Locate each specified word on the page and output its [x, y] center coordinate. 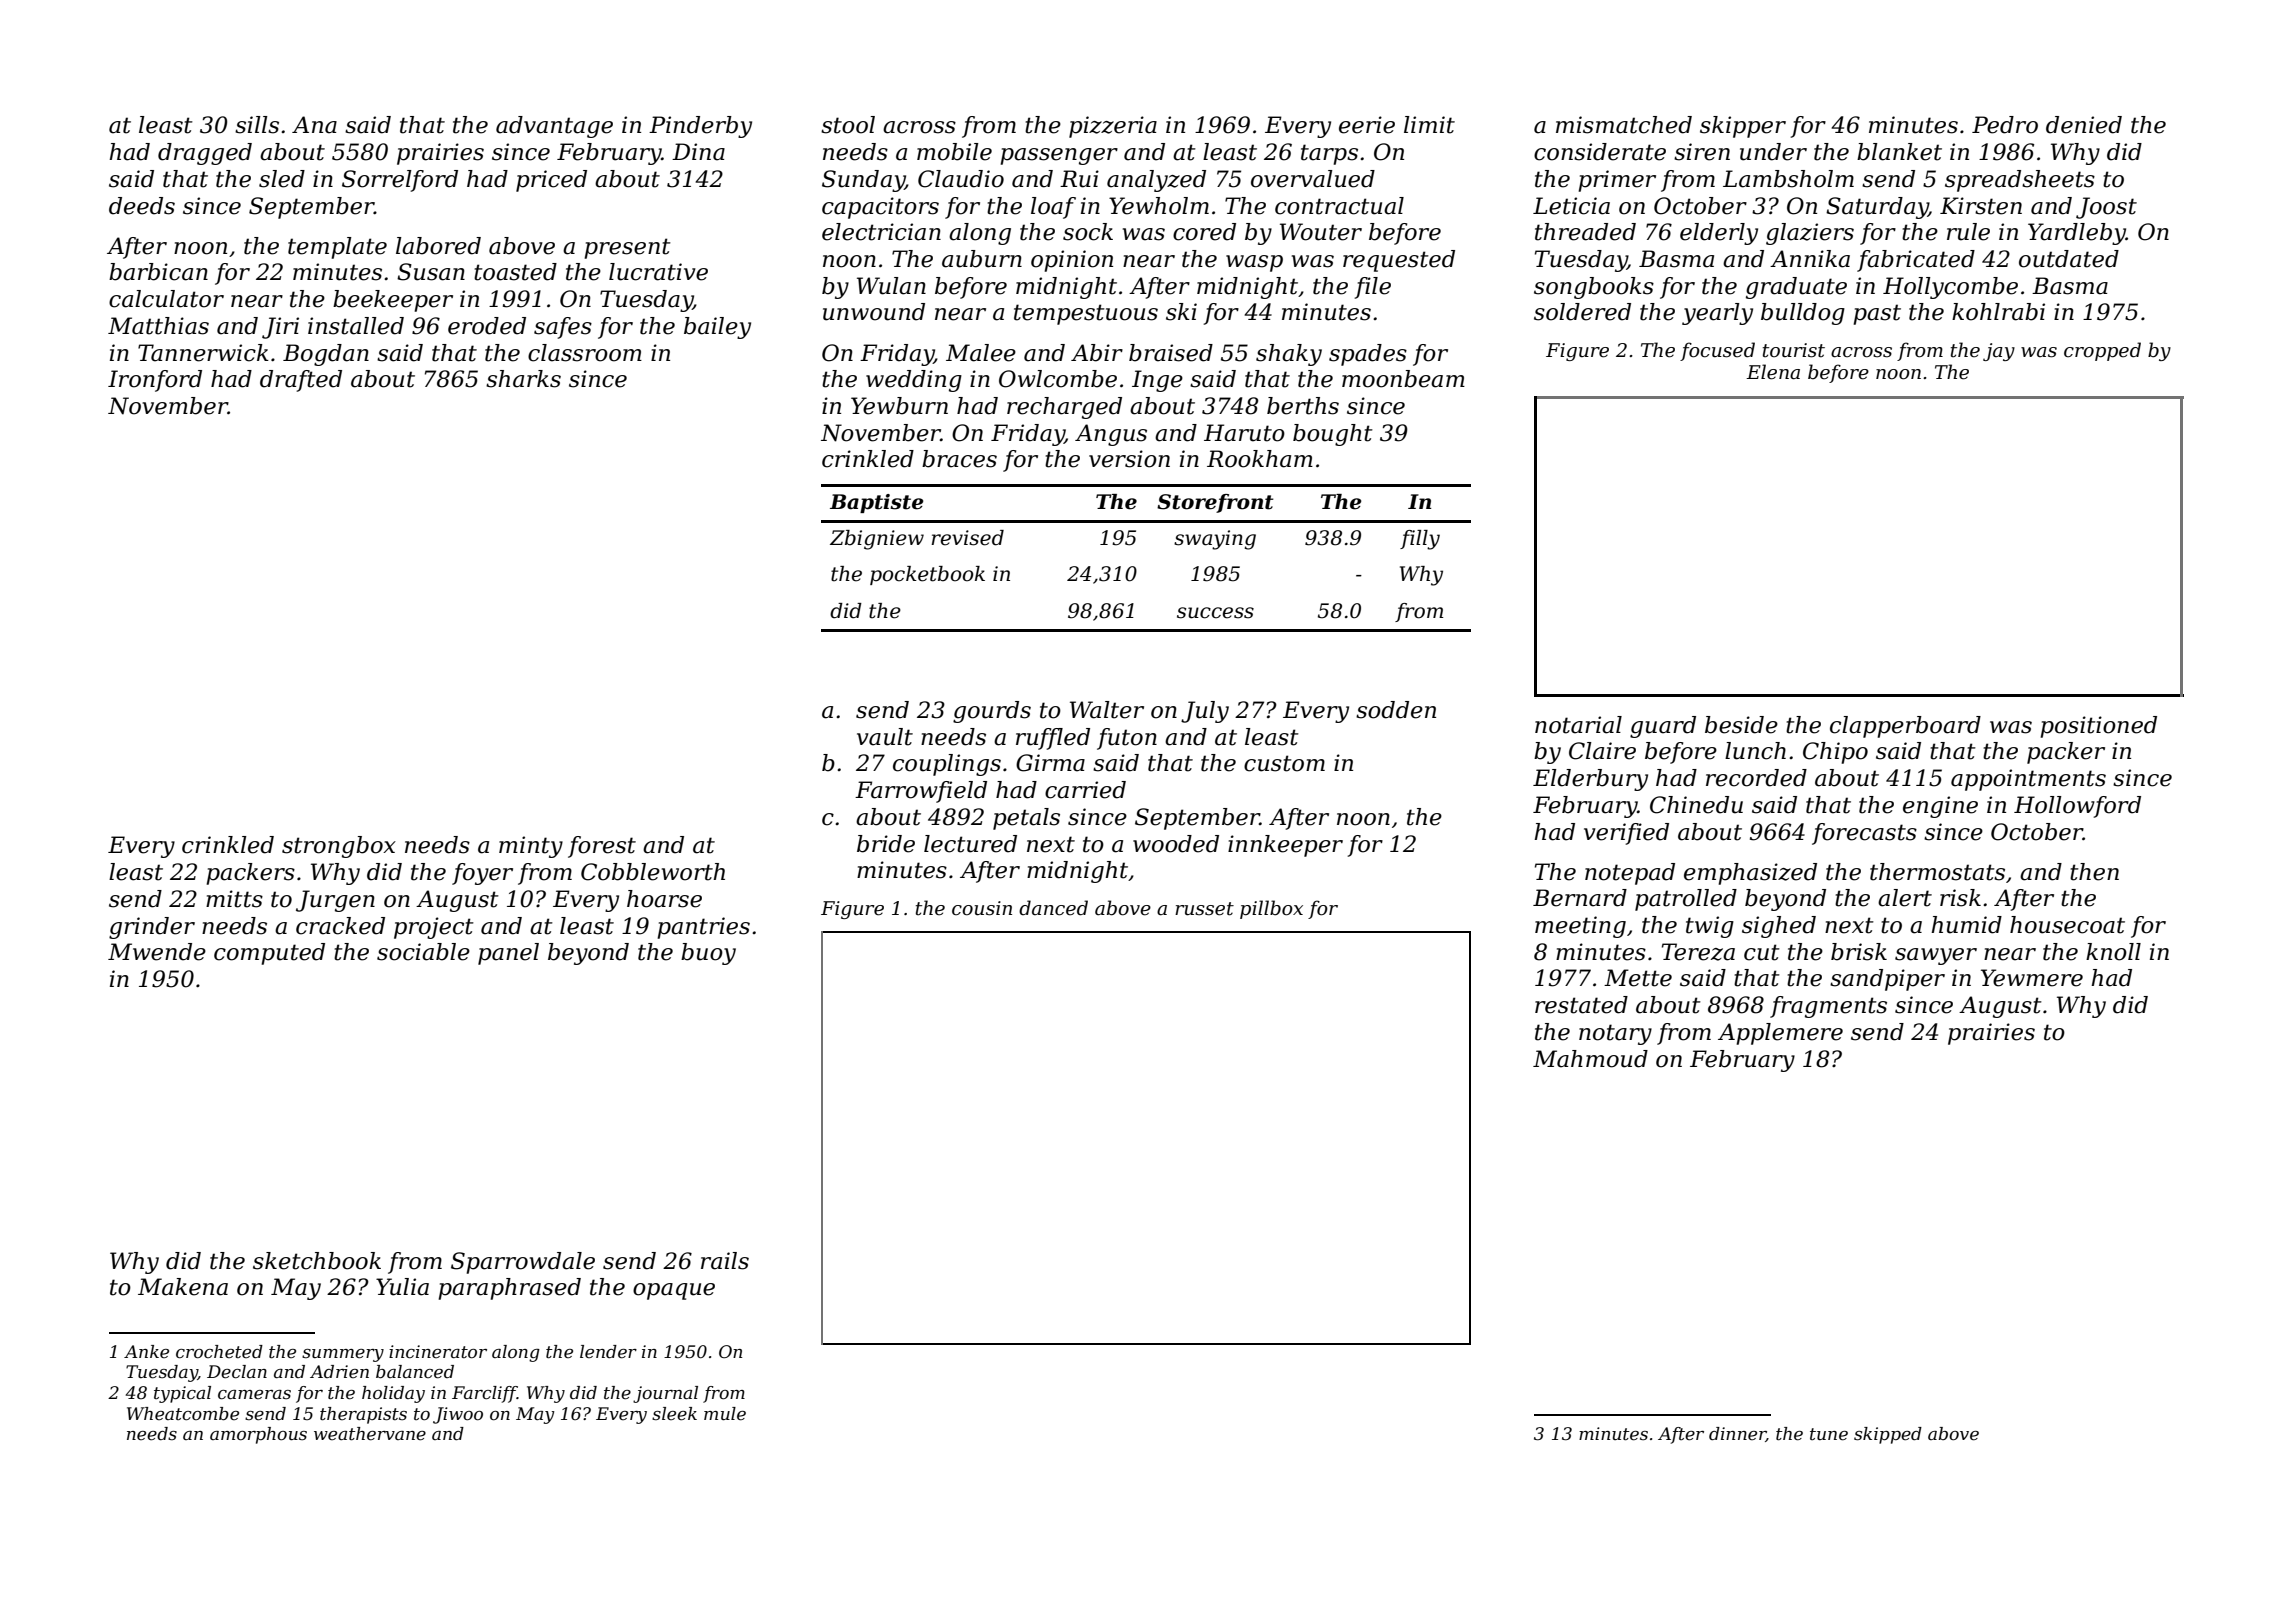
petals [1026, 819]
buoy [708, 954]
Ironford [155, 381]
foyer [482, 874]
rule [1968, 232]
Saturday [1877, 208]
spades [1368, 355]
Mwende [157, 952]
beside [1741, 725]
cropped [2102, 351]
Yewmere [2032, 978]
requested [1399, 261]
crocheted [219, 1352]
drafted [301, 381]
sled [282, 179]
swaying [1215, 540]
